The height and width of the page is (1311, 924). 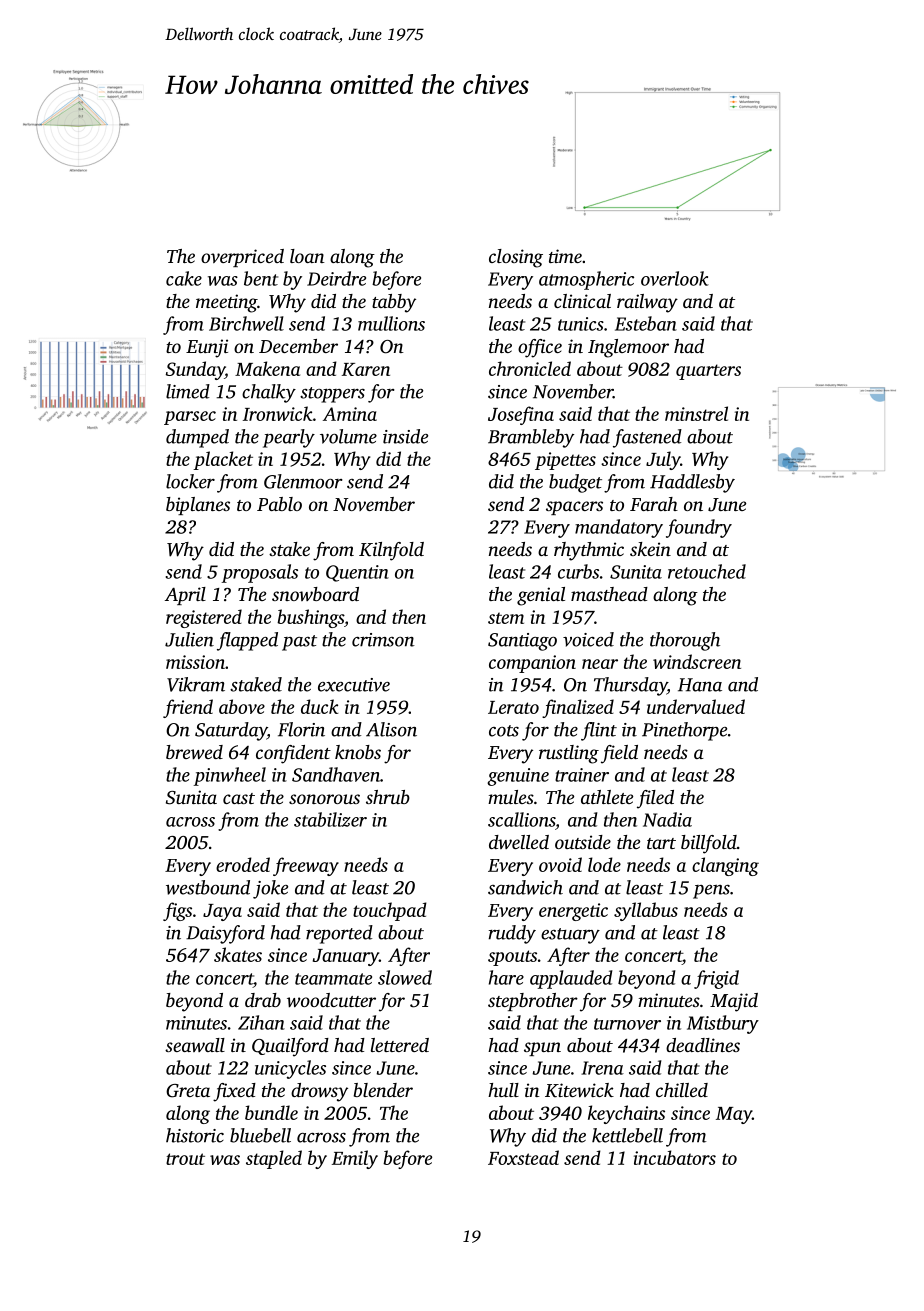 I want to click on Pablo, so click(x=279, y=504).
